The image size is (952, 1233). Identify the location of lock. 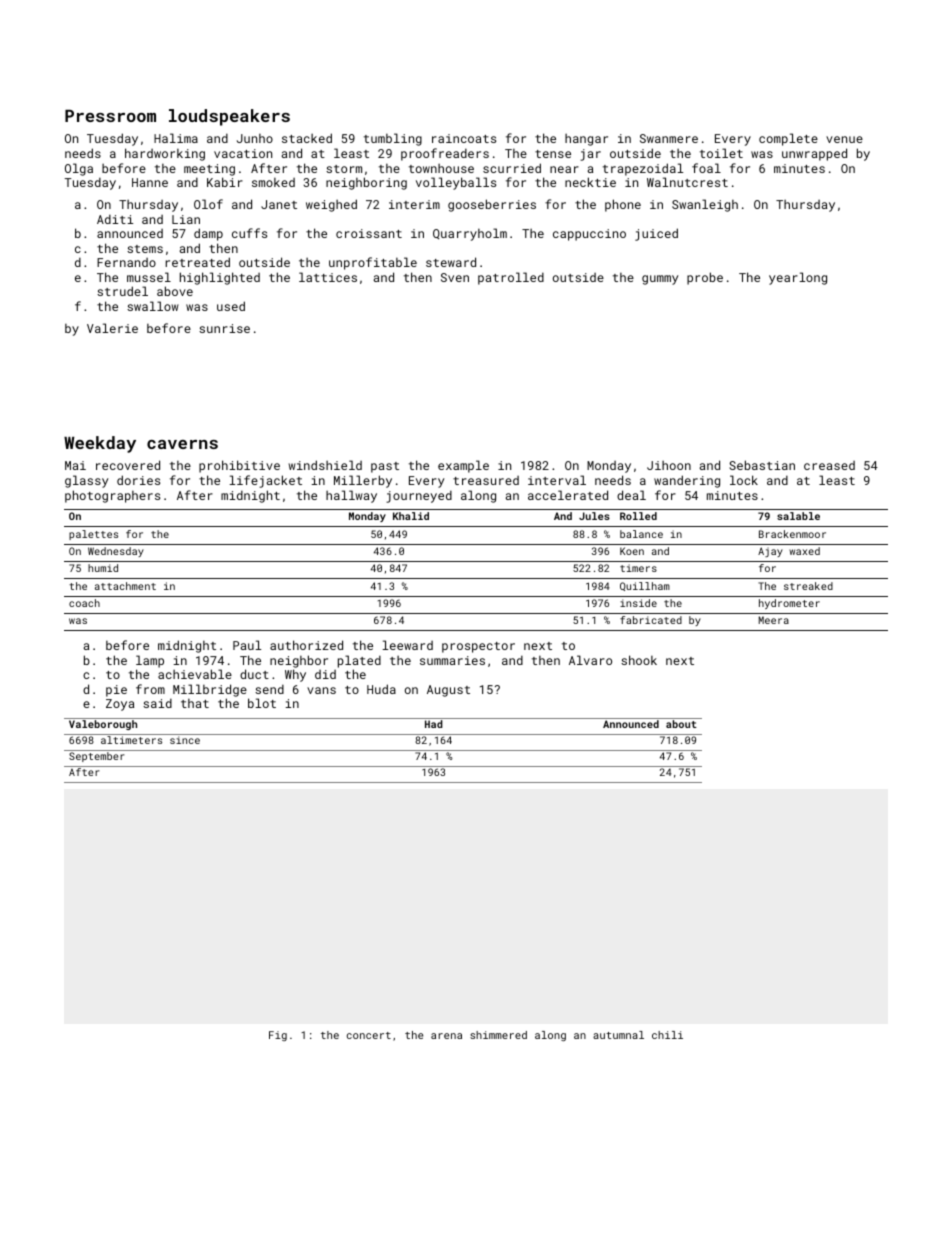
(744, 480).
